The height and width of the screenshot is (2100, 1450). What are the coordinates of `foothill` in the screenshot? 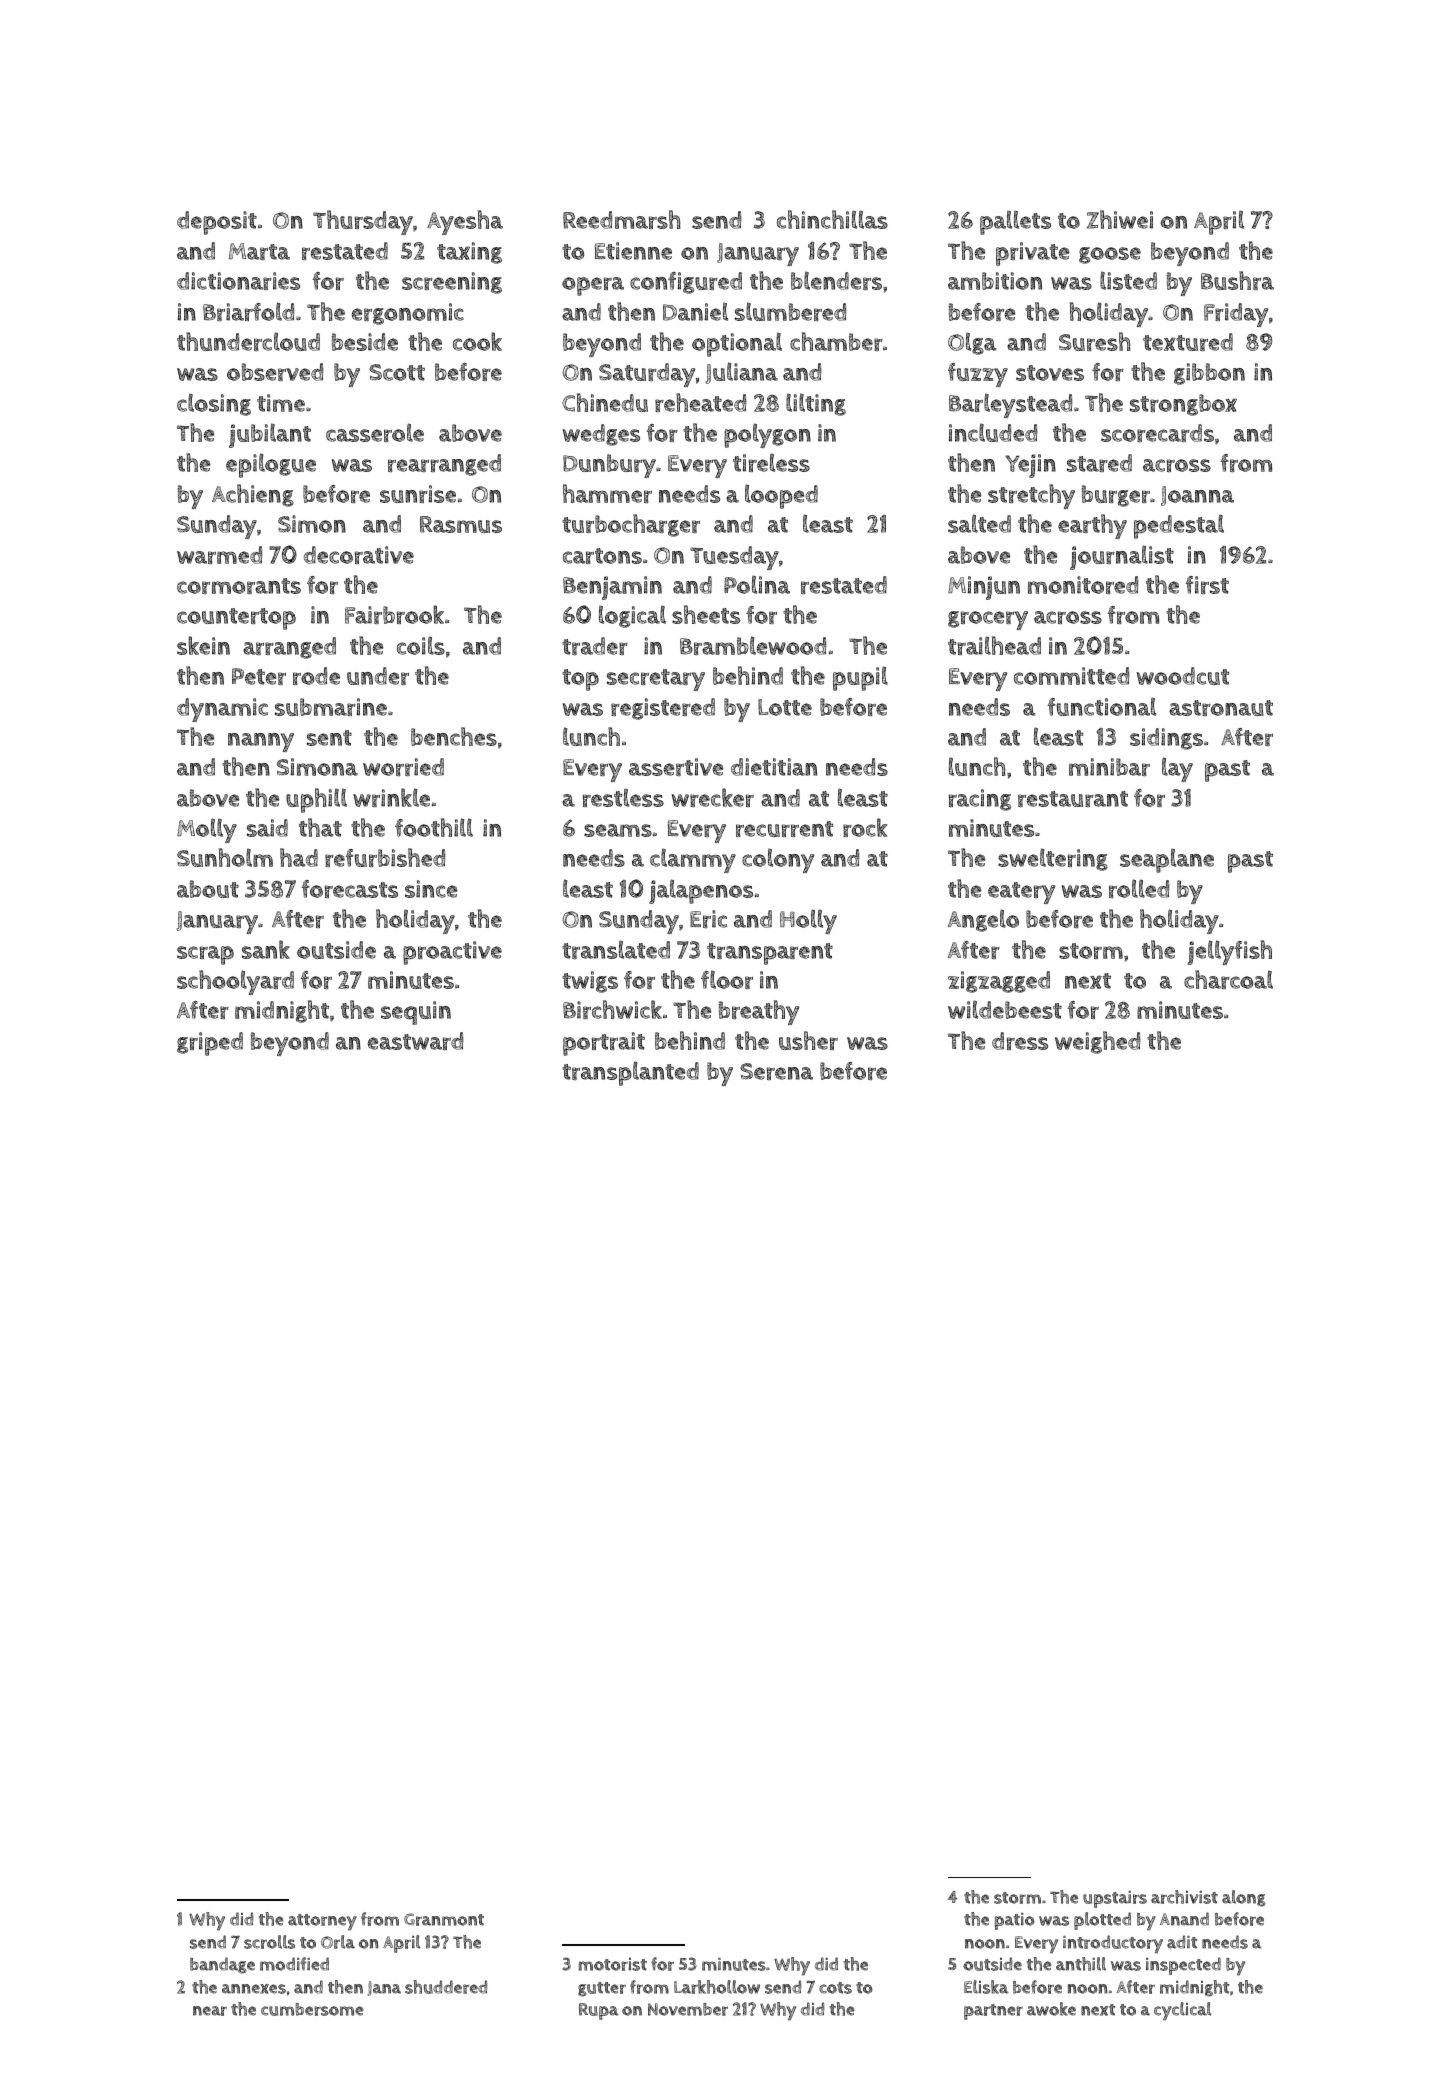 It's located at (434, 827).
